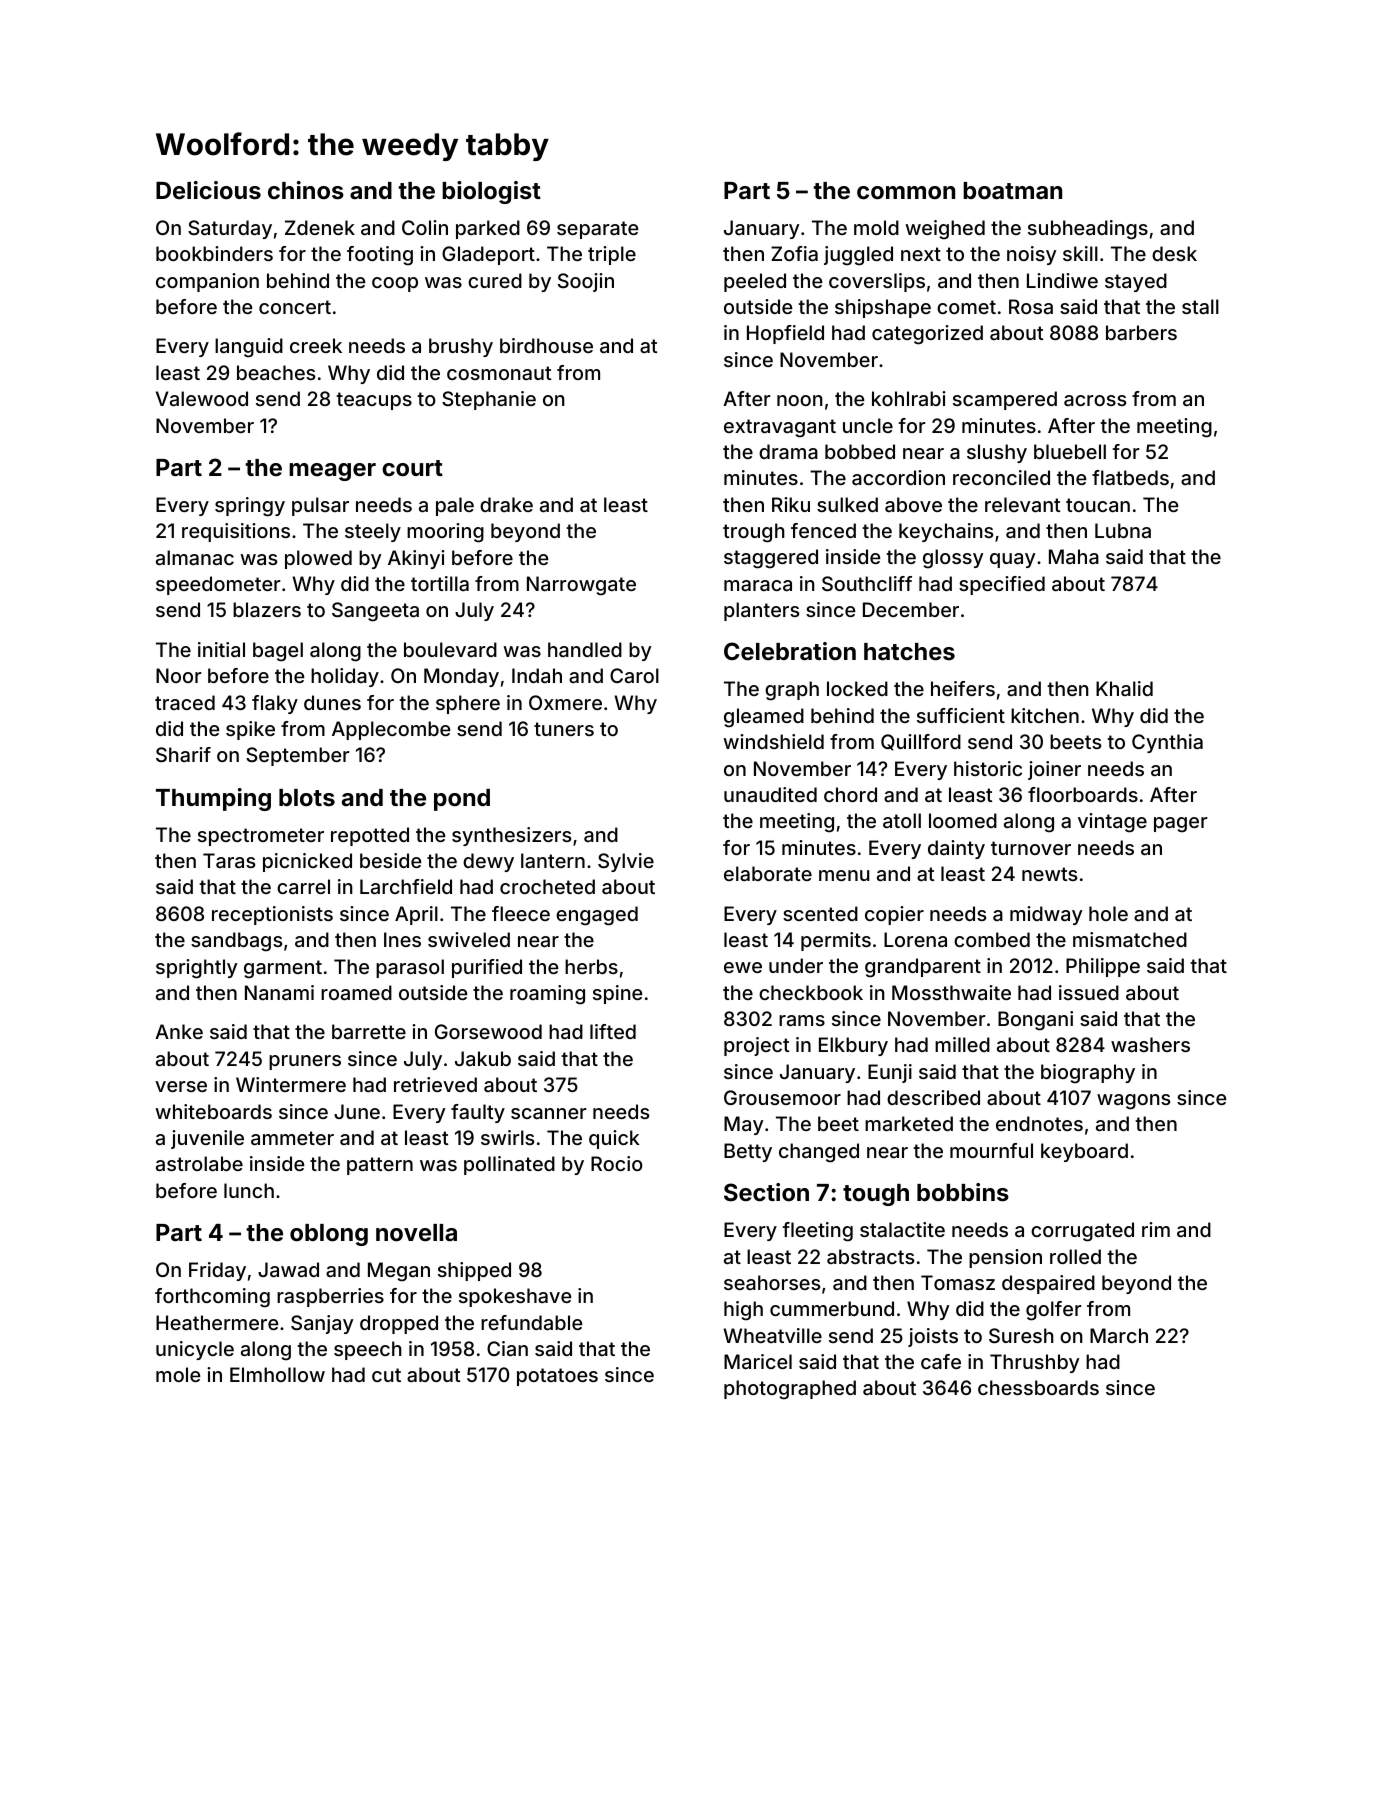 Image resolution: width=1386 pixels, height=1794 pixels. Describe the element at coordinates (780, 428) in the screenshot. I see `extravagant` at that location.
